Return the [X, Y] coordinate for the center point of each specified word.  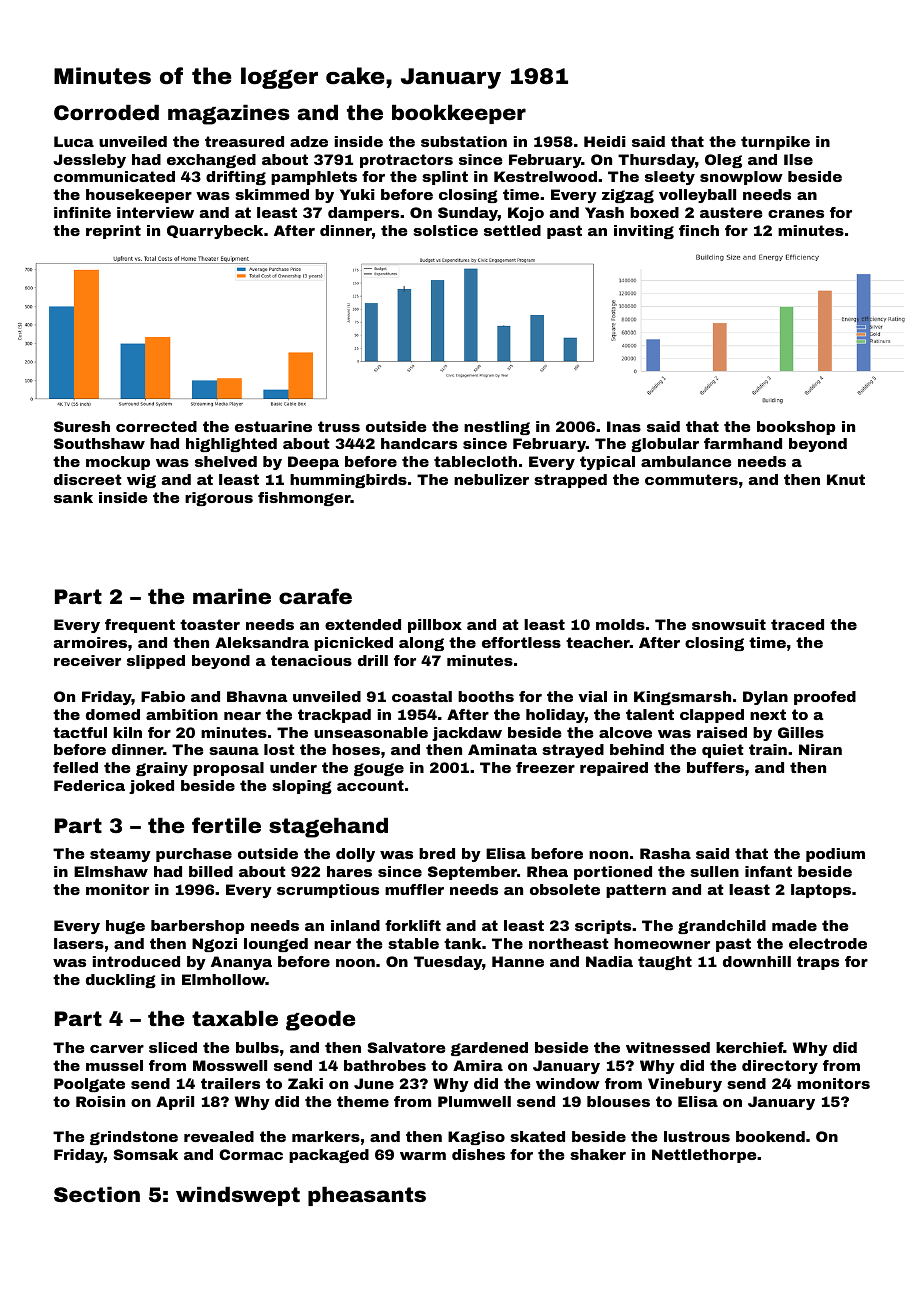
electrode [828, 943]
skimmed [272, 194]
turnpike [775, 143]
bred [437, 853]
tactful [80, 732]
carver [117, 1049]
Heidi [605, 141]
